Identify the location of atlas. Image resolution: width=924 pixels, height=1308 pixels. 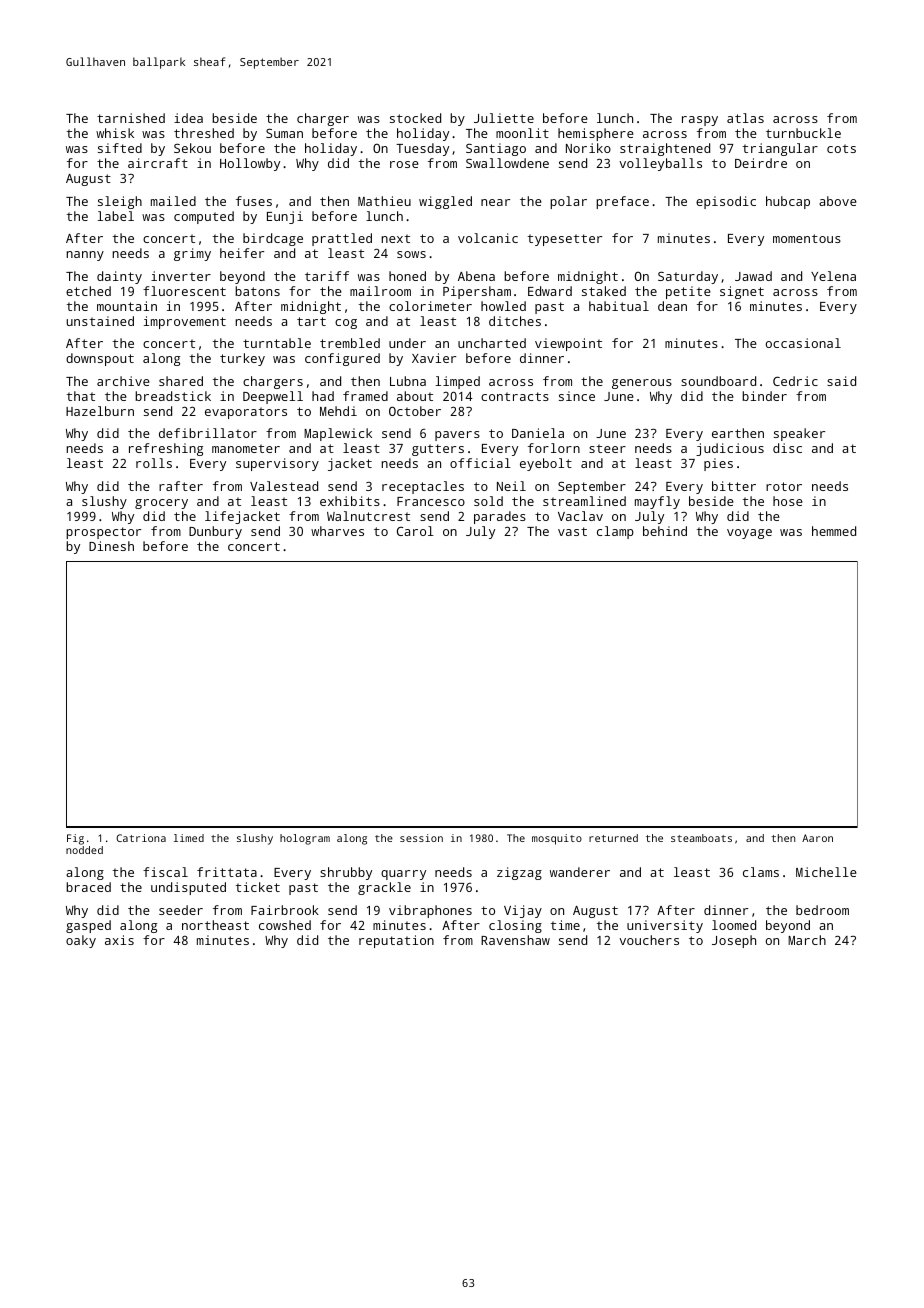
(745, 118).
